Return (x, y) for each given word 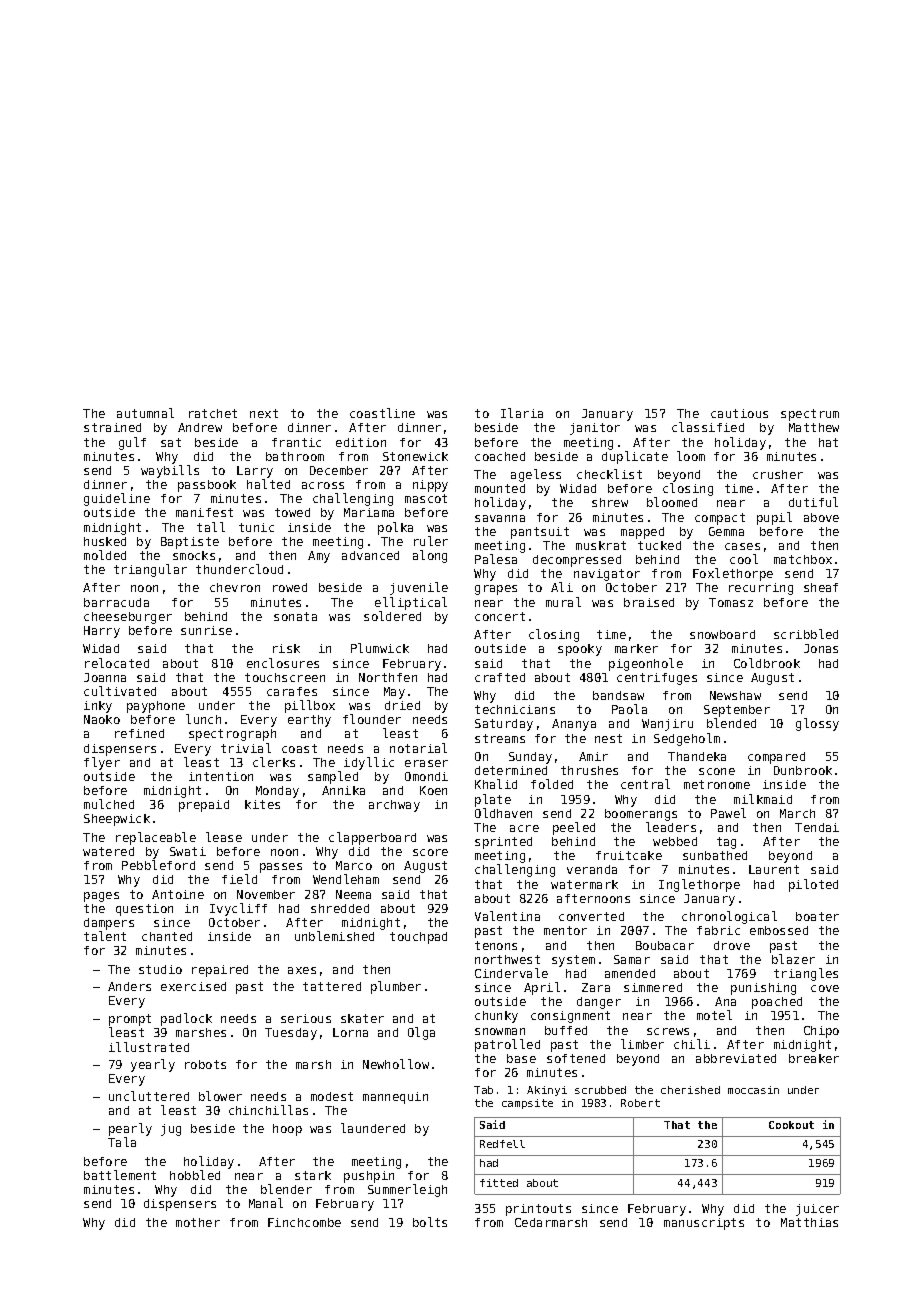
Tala (122, 1142)
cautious (739, 413)
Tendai (817, 827)
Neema (353, 894)
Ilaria (522, 413)
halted (268, 484)
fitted (499, 1183)
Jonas (821, 648)
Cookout (791, 1125)
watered (108, 851)
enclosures (283, 663)
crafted (500, 677)
